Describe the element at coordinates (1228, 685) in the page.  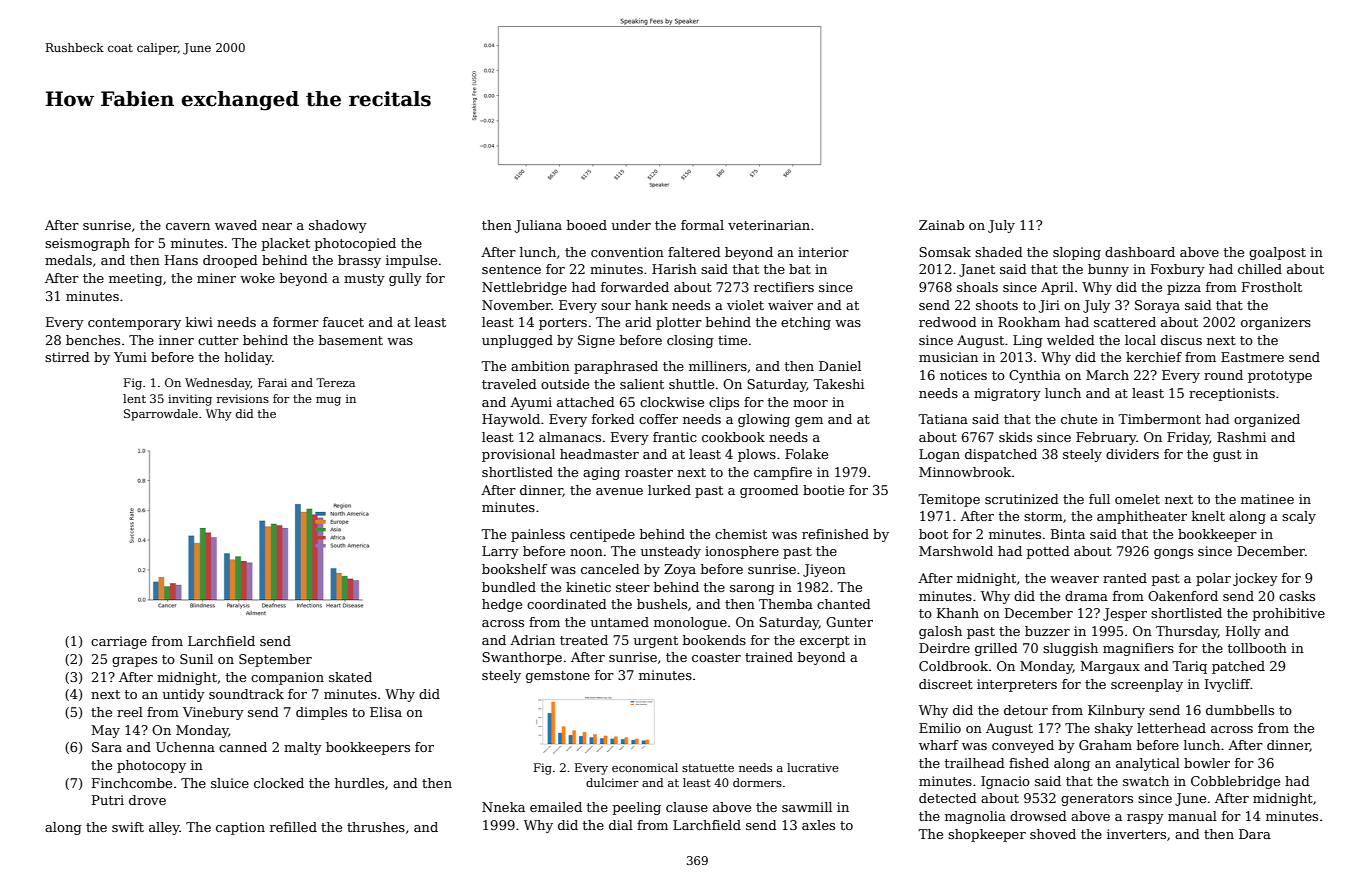
I see `Ivycliff` at that location.
